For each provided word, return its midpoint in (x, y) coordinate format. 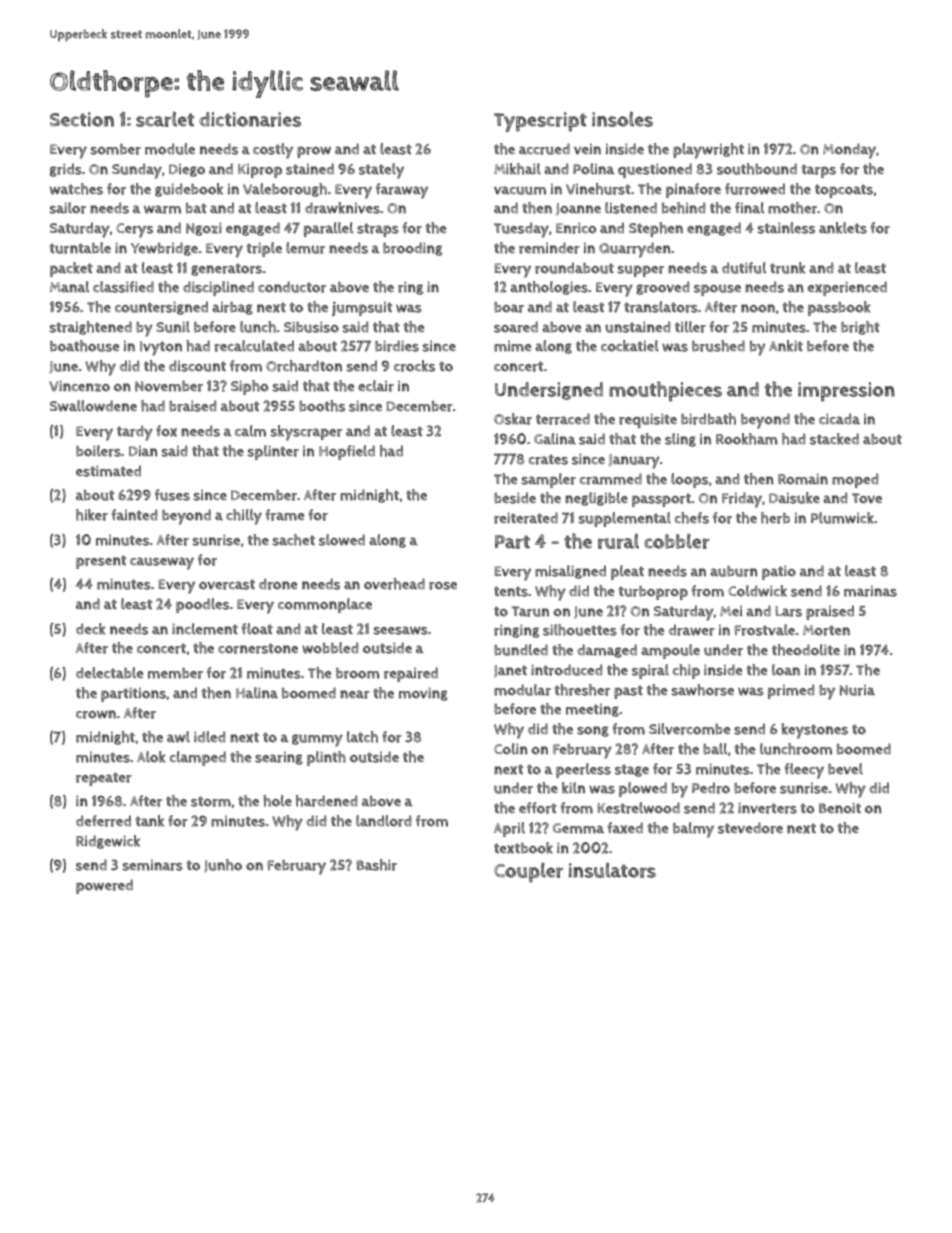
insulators (612, 870)
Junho (223, 865)
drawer (691, 630)
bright (860, 328)
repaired (411, 674)
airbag (232, 308)
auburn (734, 571)
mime (512, 346)
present (101, 562)
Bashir (376, 865)
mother (792, 208)
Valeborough (285, 190)
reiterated (526, 518)
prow (314, 152)
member (175, 673)
